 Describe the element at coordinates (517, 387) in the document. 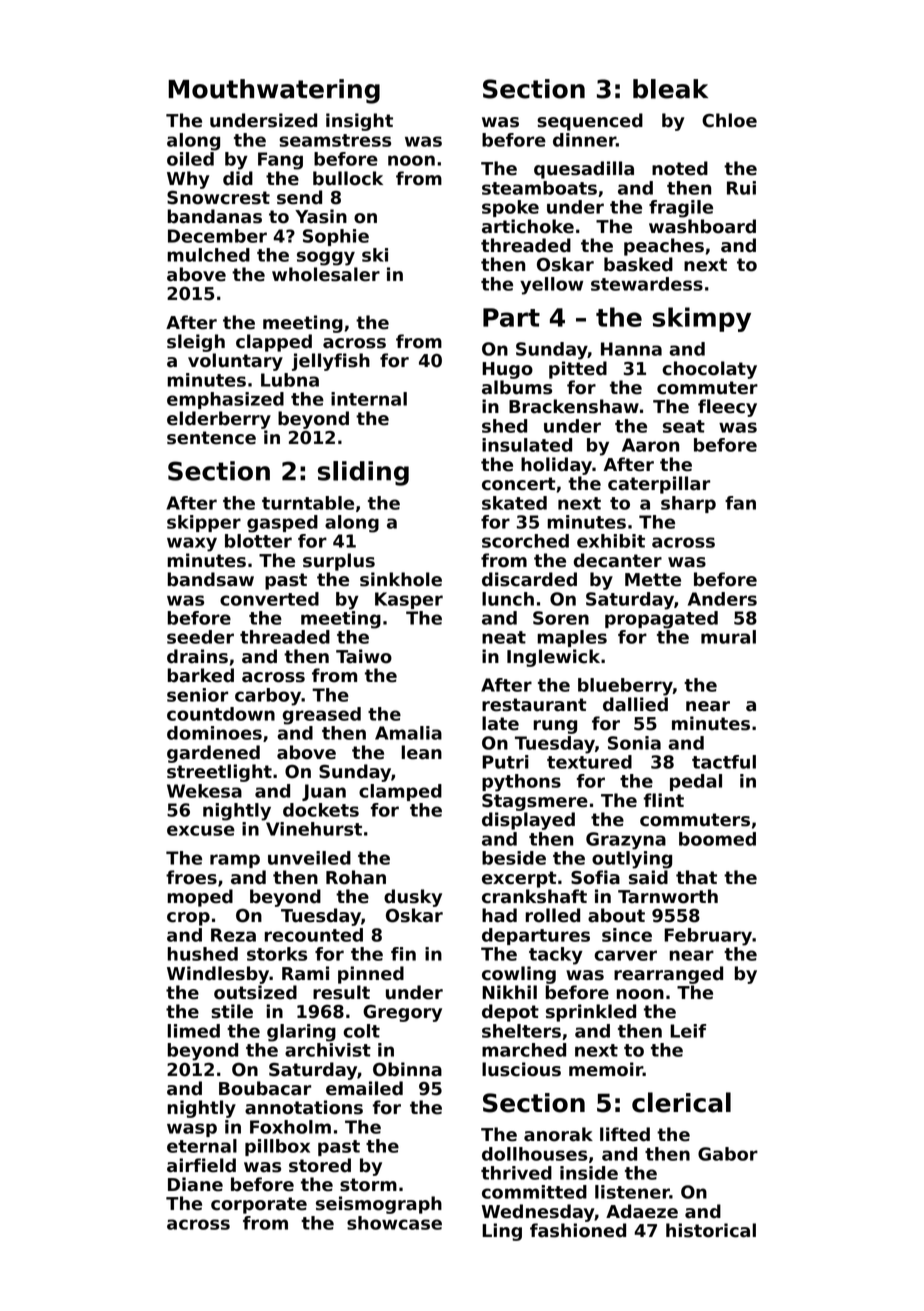

I see `albums` at that location.
